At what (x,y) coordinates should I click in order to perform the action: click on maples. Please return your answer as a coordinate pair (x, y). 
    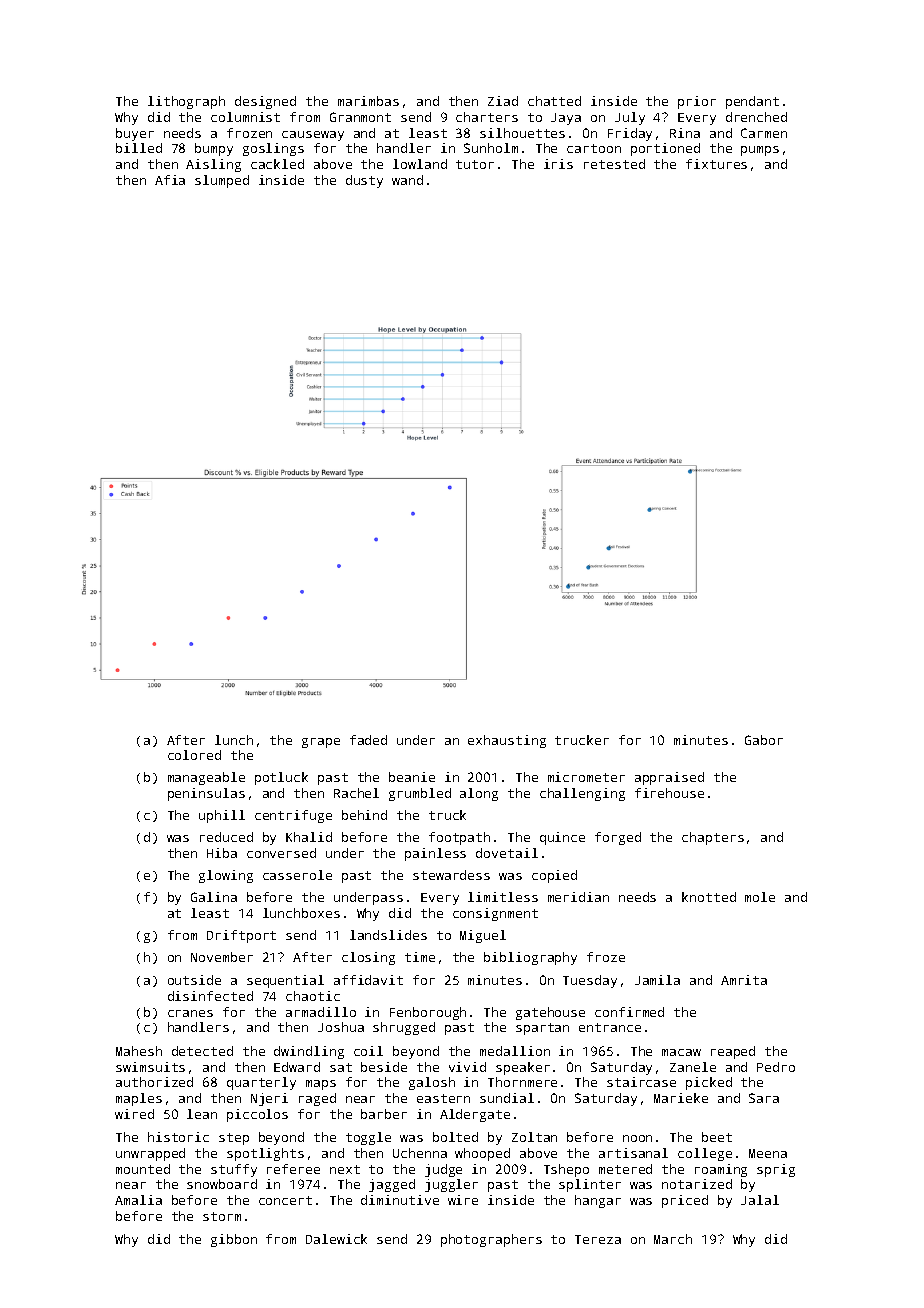
    Looking at the image, I should click on (139, 1099).
